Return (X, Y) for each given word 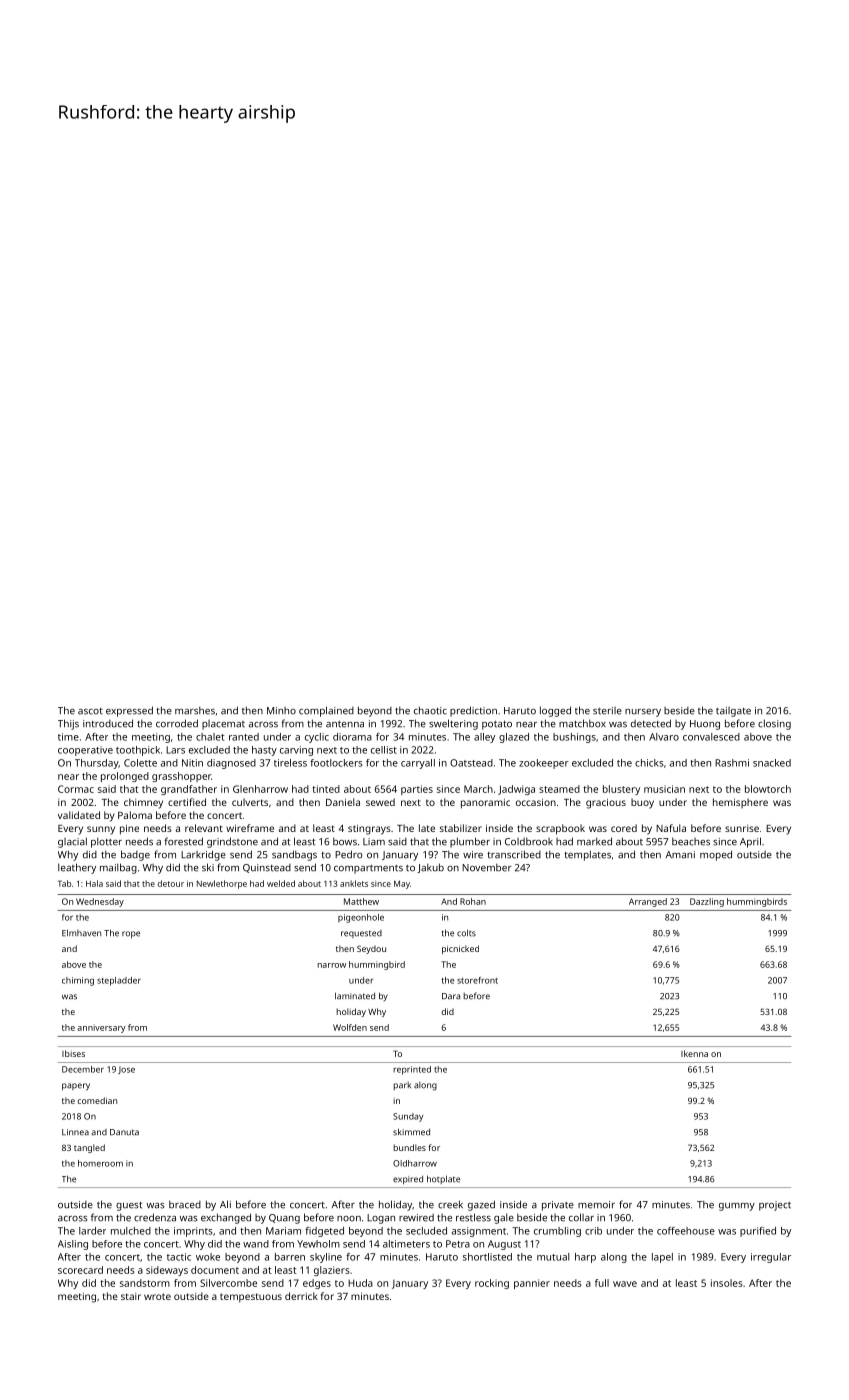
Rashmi (732, 763)
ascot (90, 711)
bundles (409, 1147)
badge (135, 855)
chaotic (430, 710)
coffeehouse (686, 1231)
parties (417, 790)
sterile (607, 711)
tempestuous (251, 1298)
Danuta (124, 1132)
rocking (492, 1284)
